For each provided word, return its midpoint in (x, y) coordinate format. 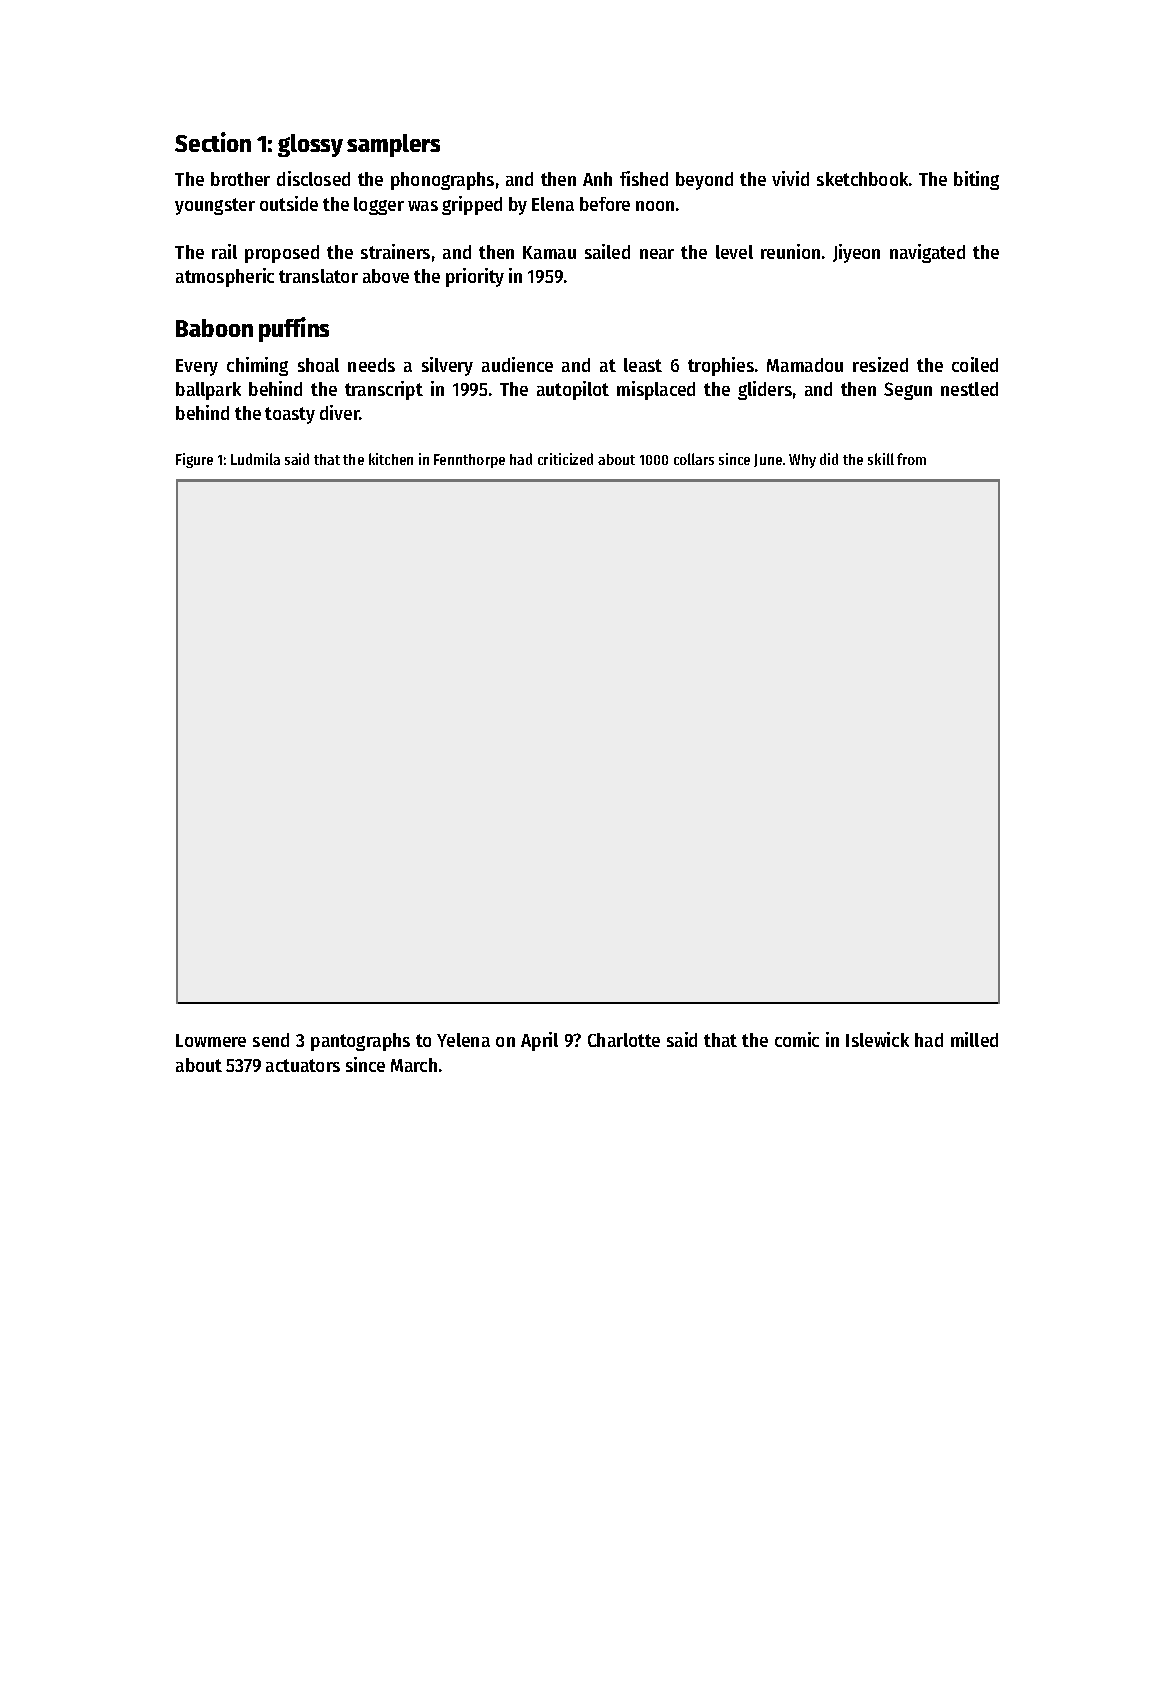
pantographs (360, 1042)
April (539, 1041)
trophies (721, 366)
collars (694, 459)
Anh (597, 179)
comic (797, 1039)
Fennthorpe (469, 461)
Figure (194, 460)
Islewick (877, 1039)
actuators (303, 1065)
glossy (310, 145)
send (271, 1040)
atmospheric (225, 277)
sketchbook (862, 179)
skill (881, 459)
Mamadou (805, 365)
